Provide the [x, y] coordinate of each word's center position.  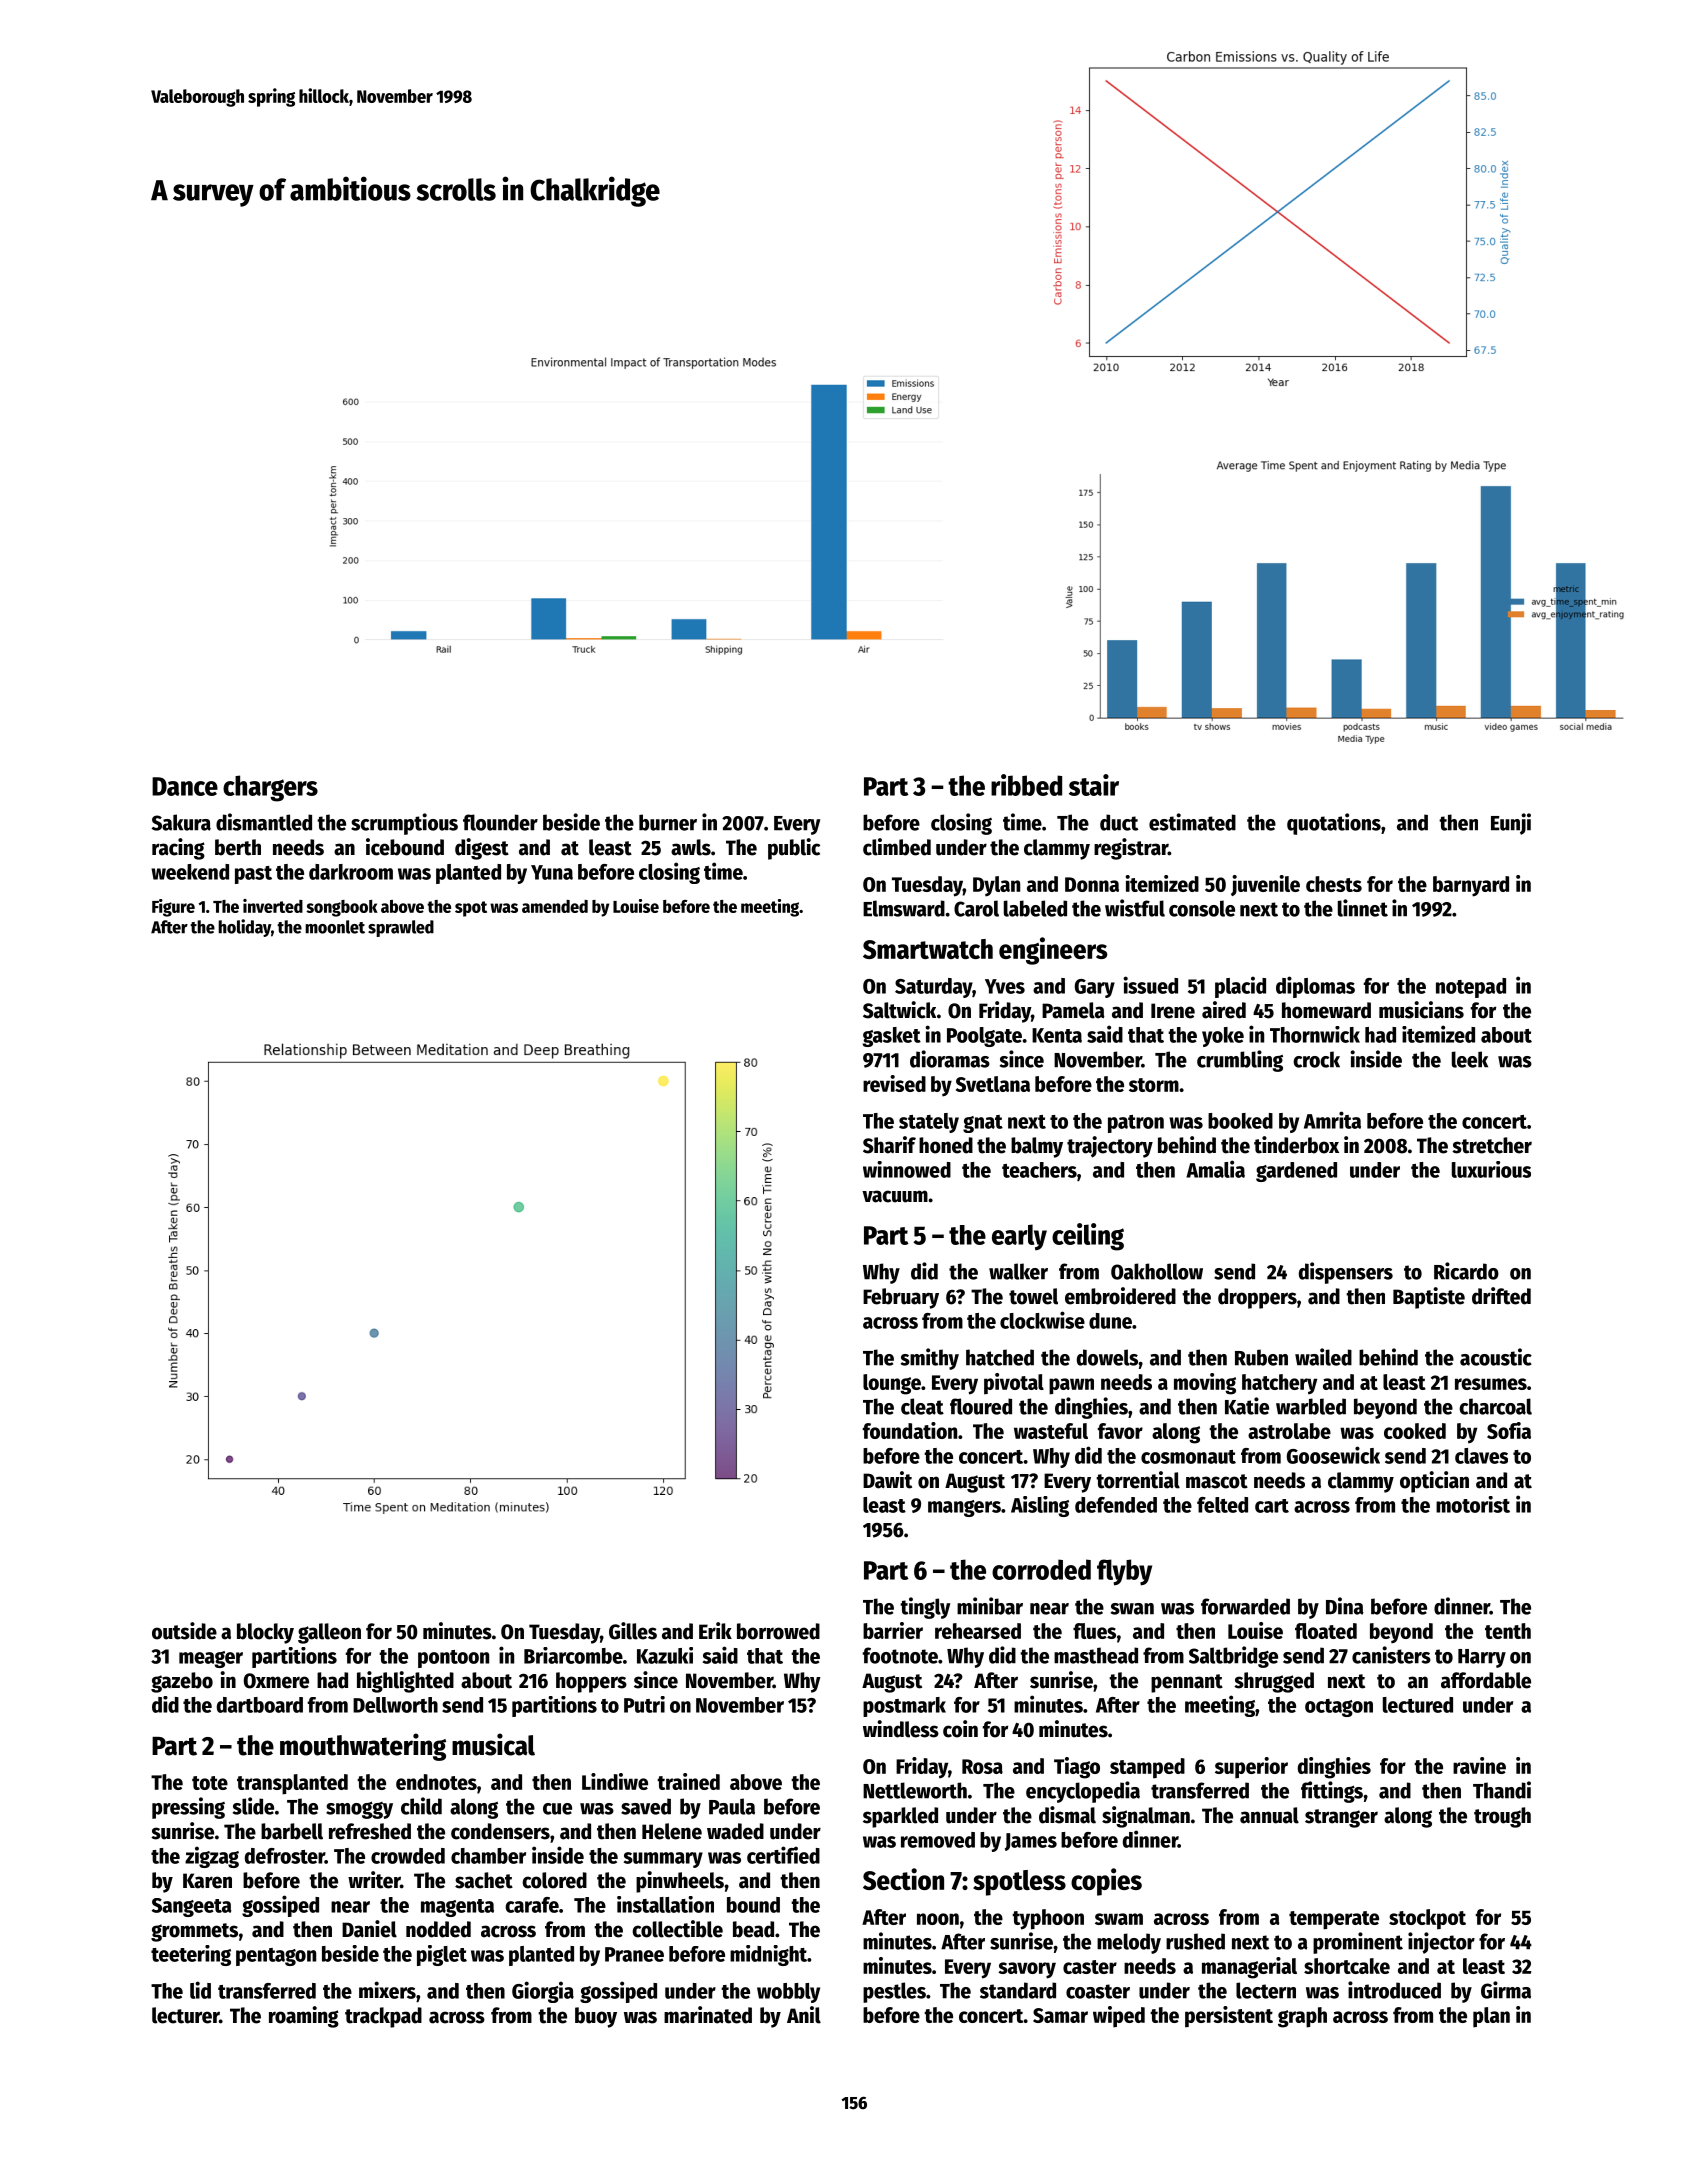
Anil [804, 2015]
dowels [1107, 1357]
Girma [1506, 1990]
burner [668, 822]
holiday [244, 928]
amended [555, 906]
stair [1094, 785]
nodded [438, 1929]
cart [1272, 1506]
